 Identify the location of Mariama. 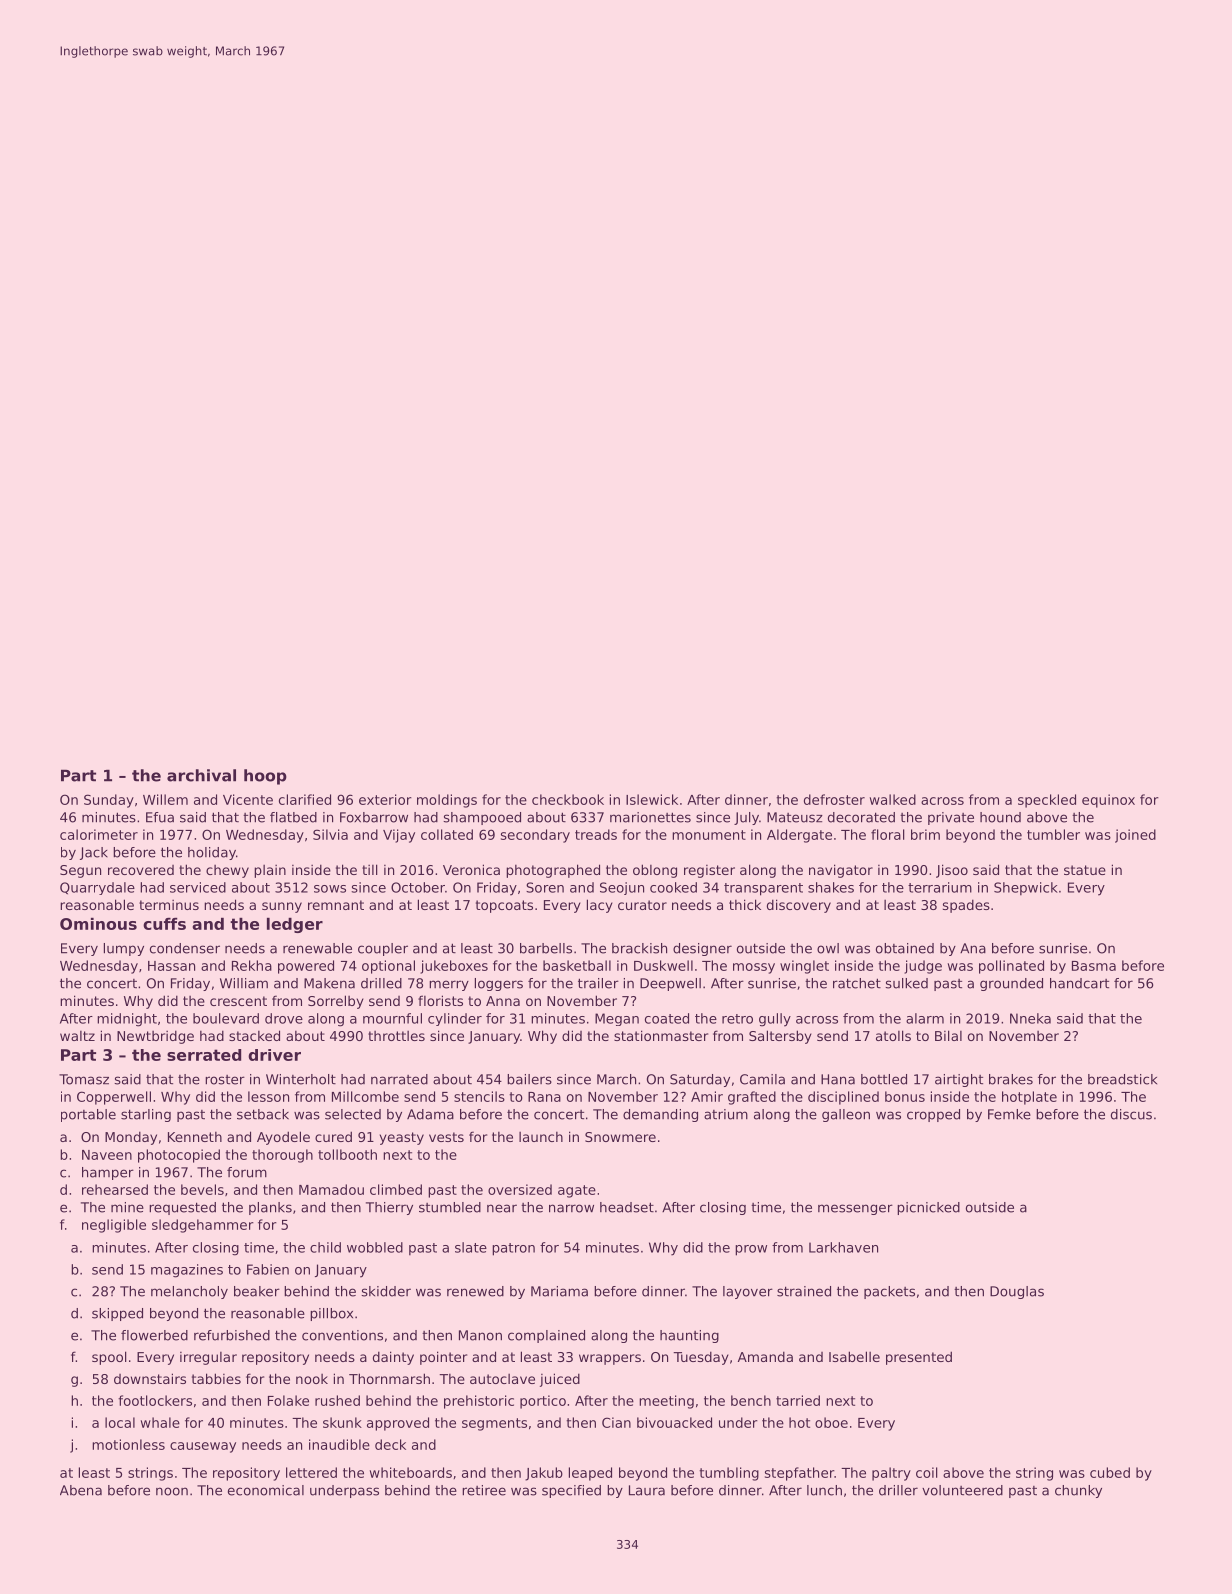
(559, 1291).
